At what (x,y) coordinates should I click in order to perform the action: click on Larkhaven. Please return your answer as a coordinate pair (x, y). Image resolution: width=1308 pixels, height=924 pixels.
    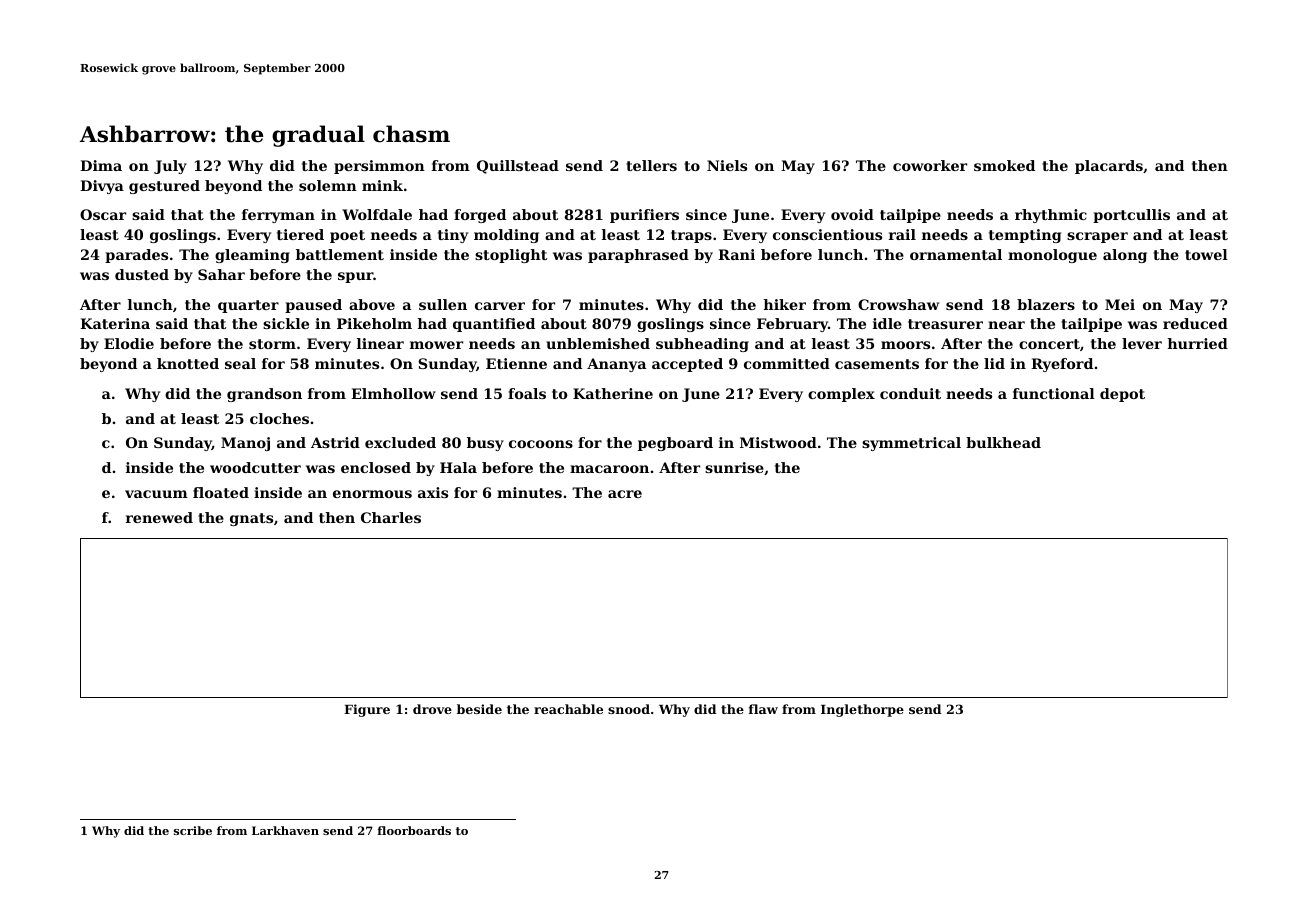
    Looking at the image, I should click on (285, 830).
